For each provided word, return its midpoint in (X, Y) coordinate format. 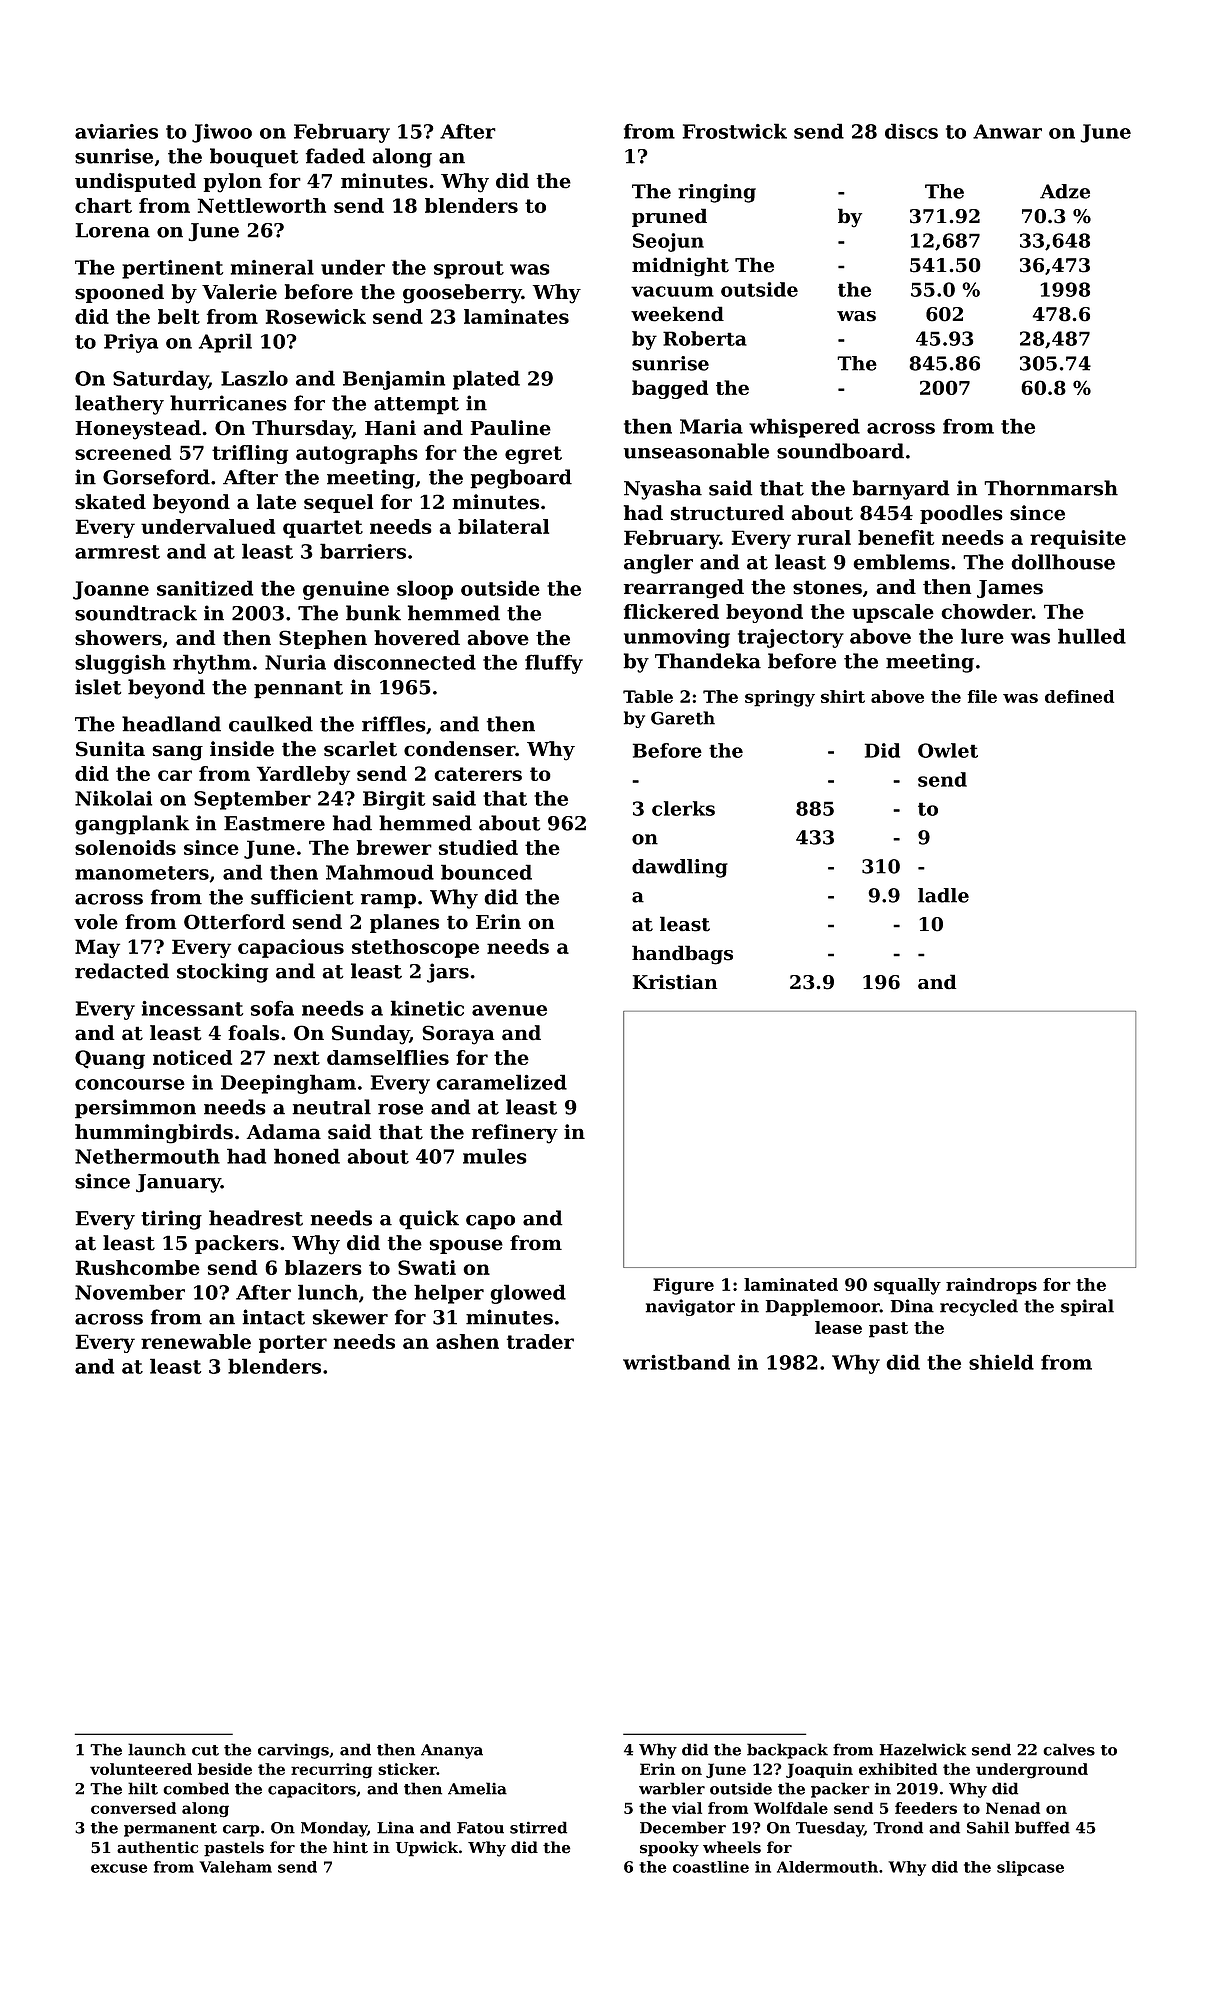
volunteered (141, 1769)
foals (253, 1033)
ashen (467, 1341)
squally (907, 1286)
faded (335, 156)
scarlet (360, 749)
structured (727, 513)
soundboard (840, 451)
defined (1079, 696)
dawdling (680, 868)
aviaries (116, 131)
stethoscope (415, 948)
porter (293, 1344)
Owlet (948, 750)
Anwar (1007, 131)
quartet (323, 529)
